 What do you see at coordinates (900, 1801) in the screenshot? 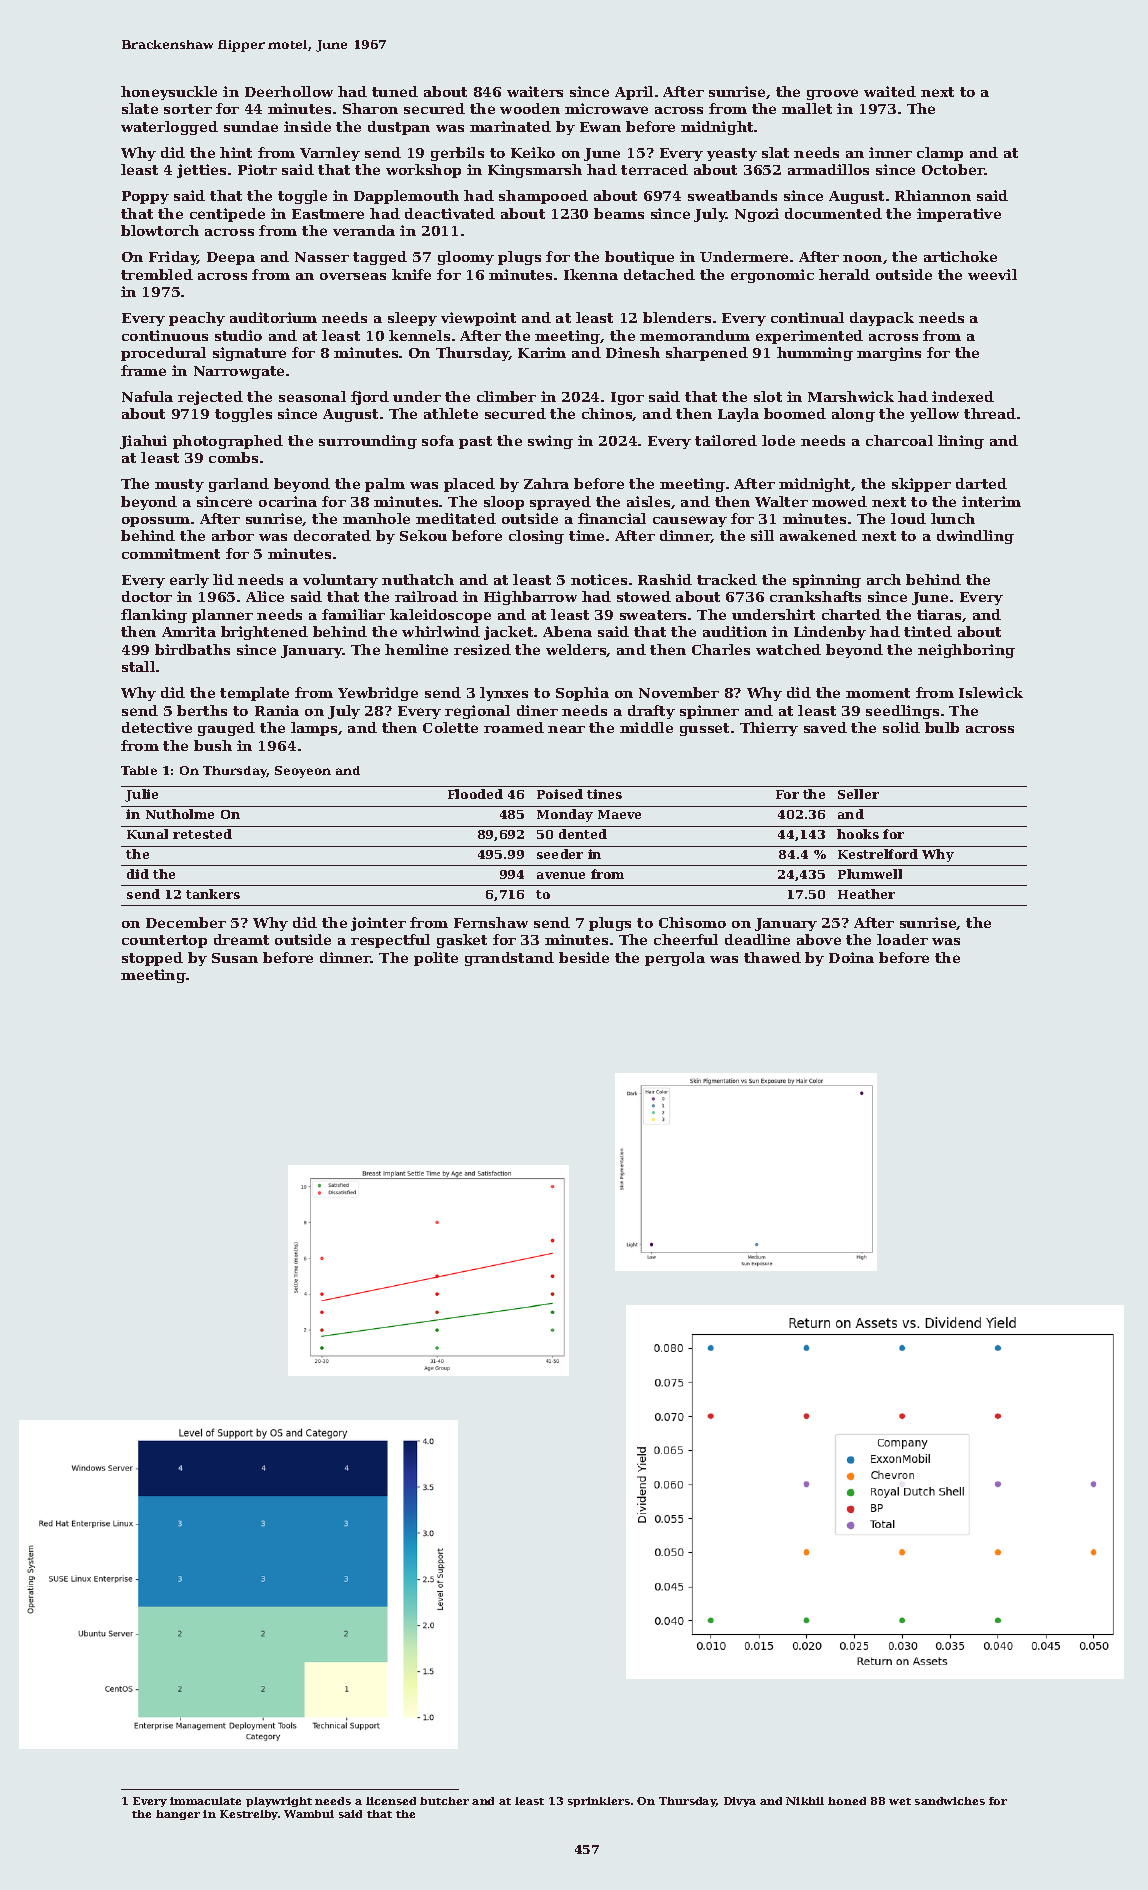
I see `wet` at bounding box center [900, 1801].
